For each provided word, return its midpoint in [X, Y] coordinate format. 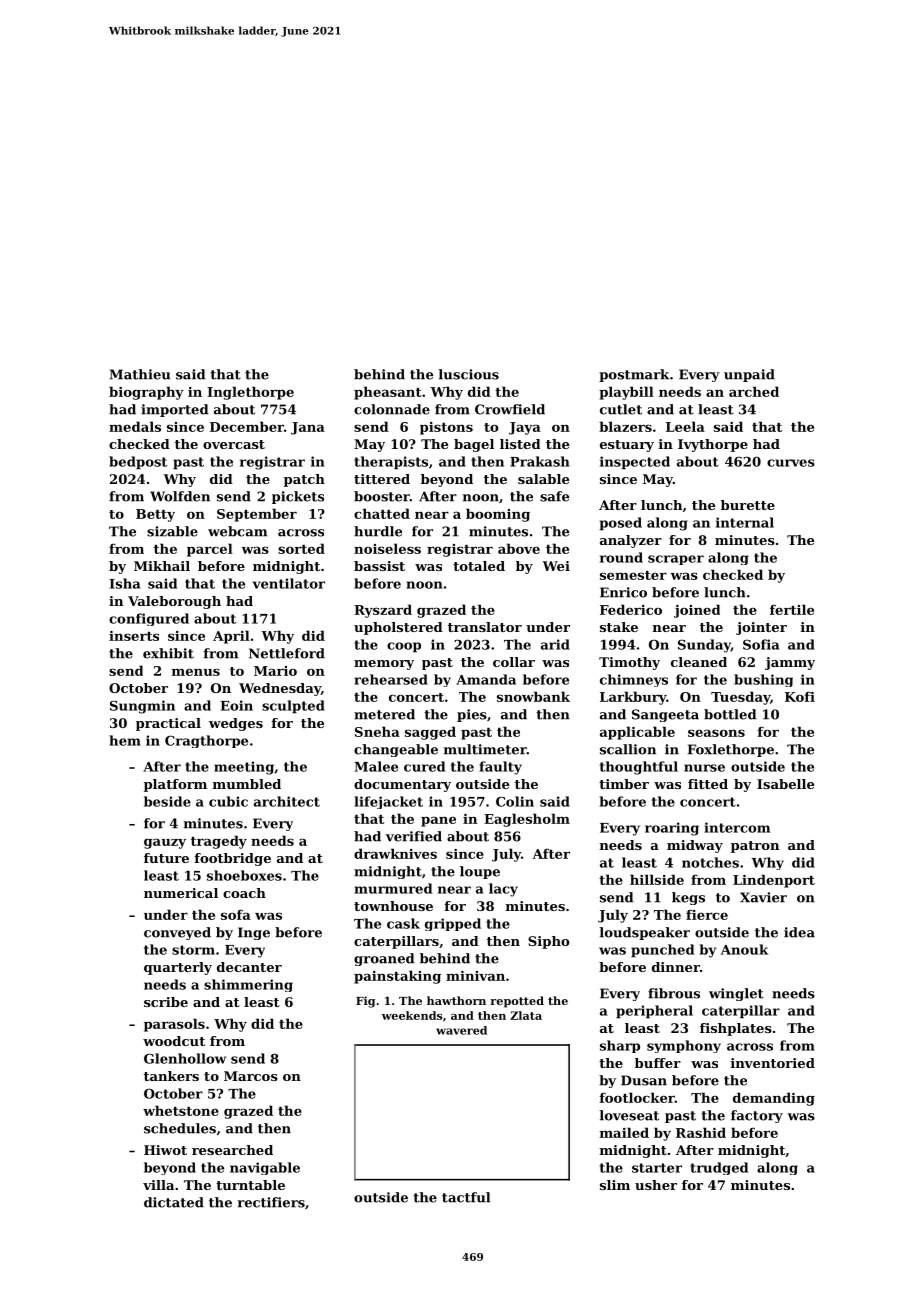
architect [287, 801]
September [257, 515]
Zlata [526, 1015]
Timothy [629, 663]
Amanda [486, 679]
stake [619, 627]
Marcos [251, 1076]
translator [485, 627]
